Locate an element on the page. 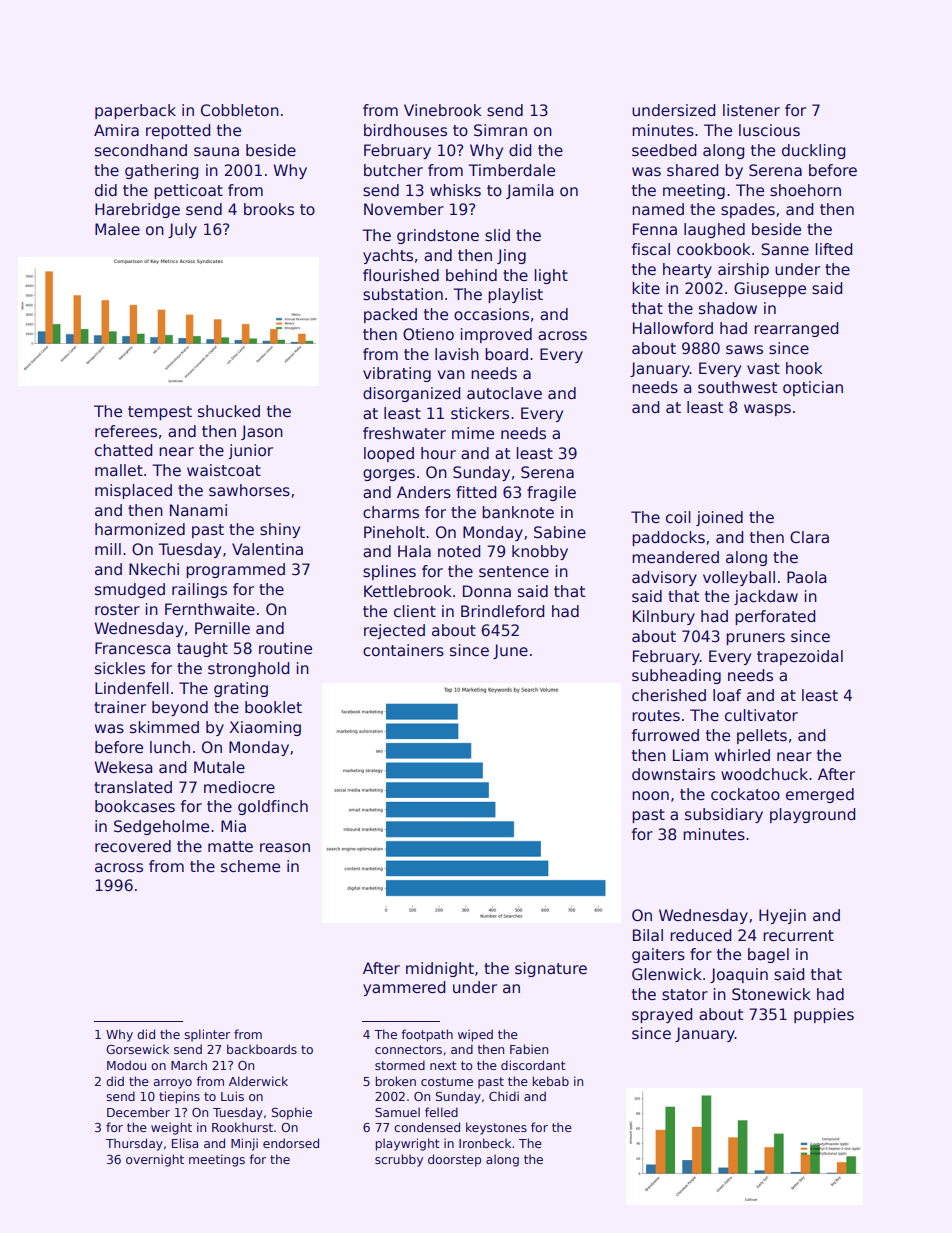 Image resolution: width=952 pixels, height=1233 pixels. vast is located at coordinates (763, 369).
